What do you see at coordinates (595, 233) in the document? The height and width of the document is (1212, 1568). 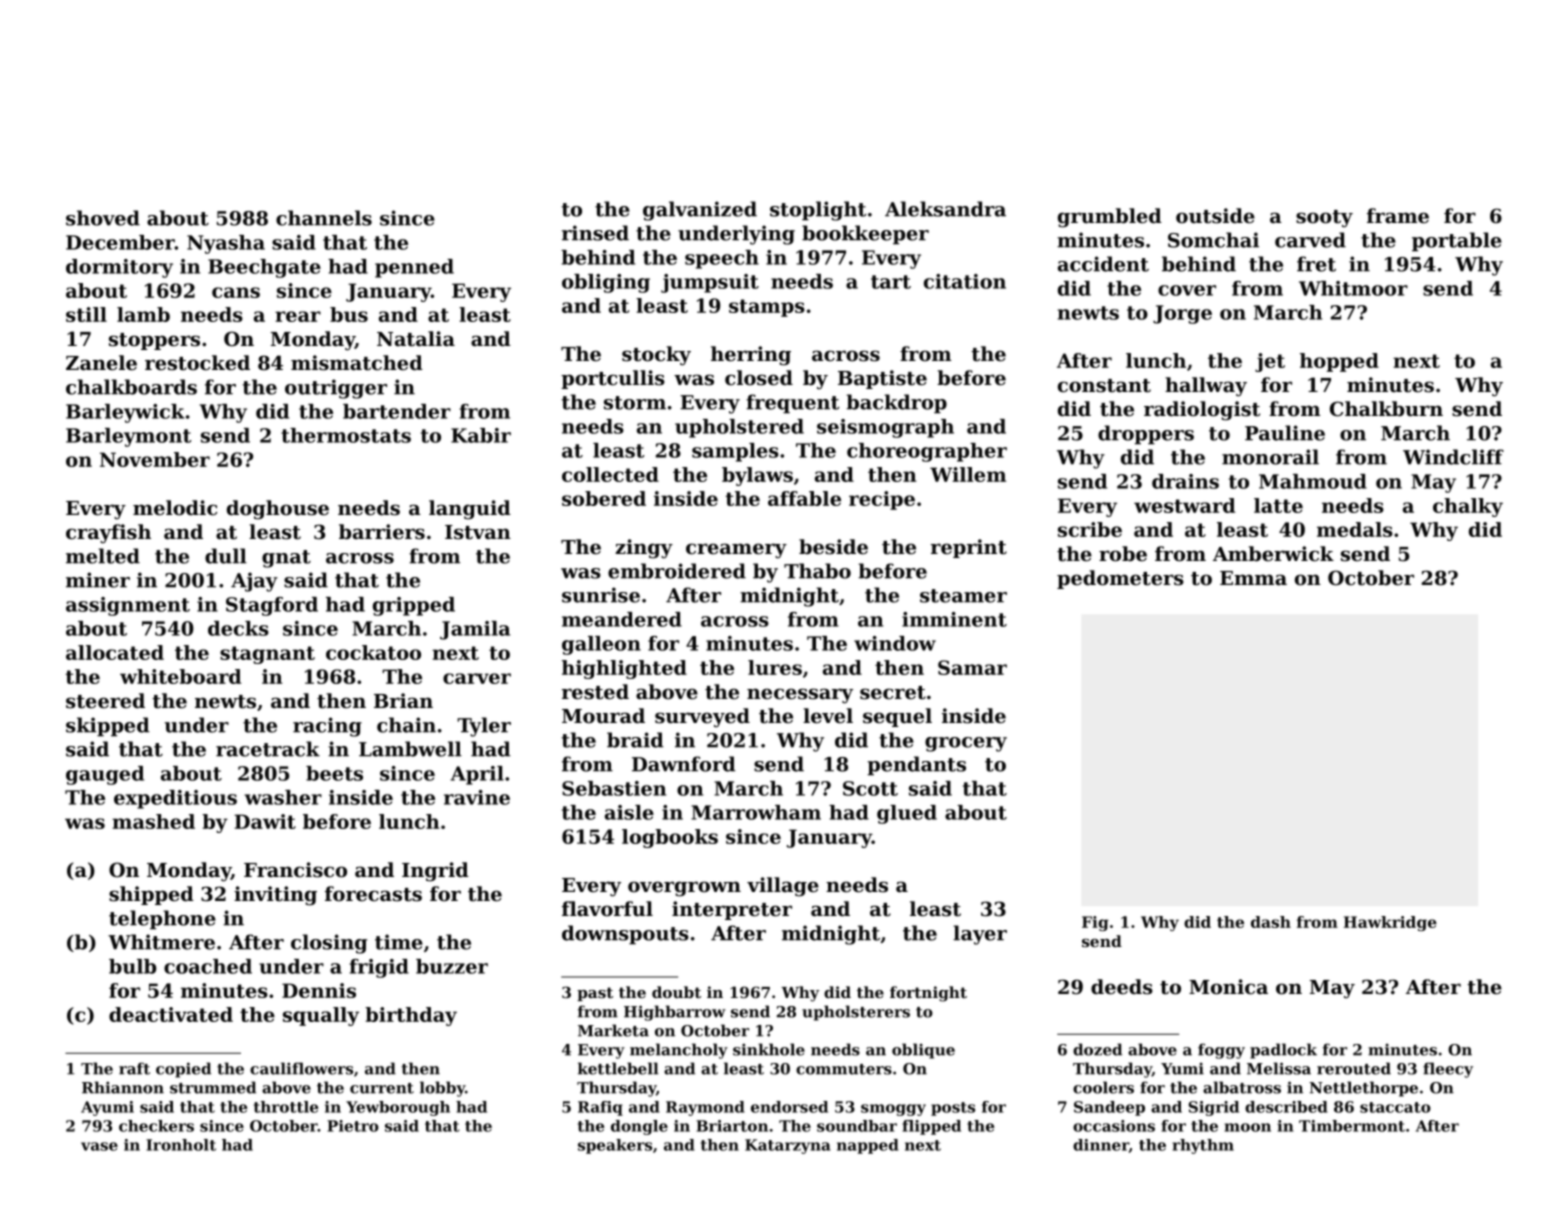 I see `rinsed` at bounding box center [595, 233].
